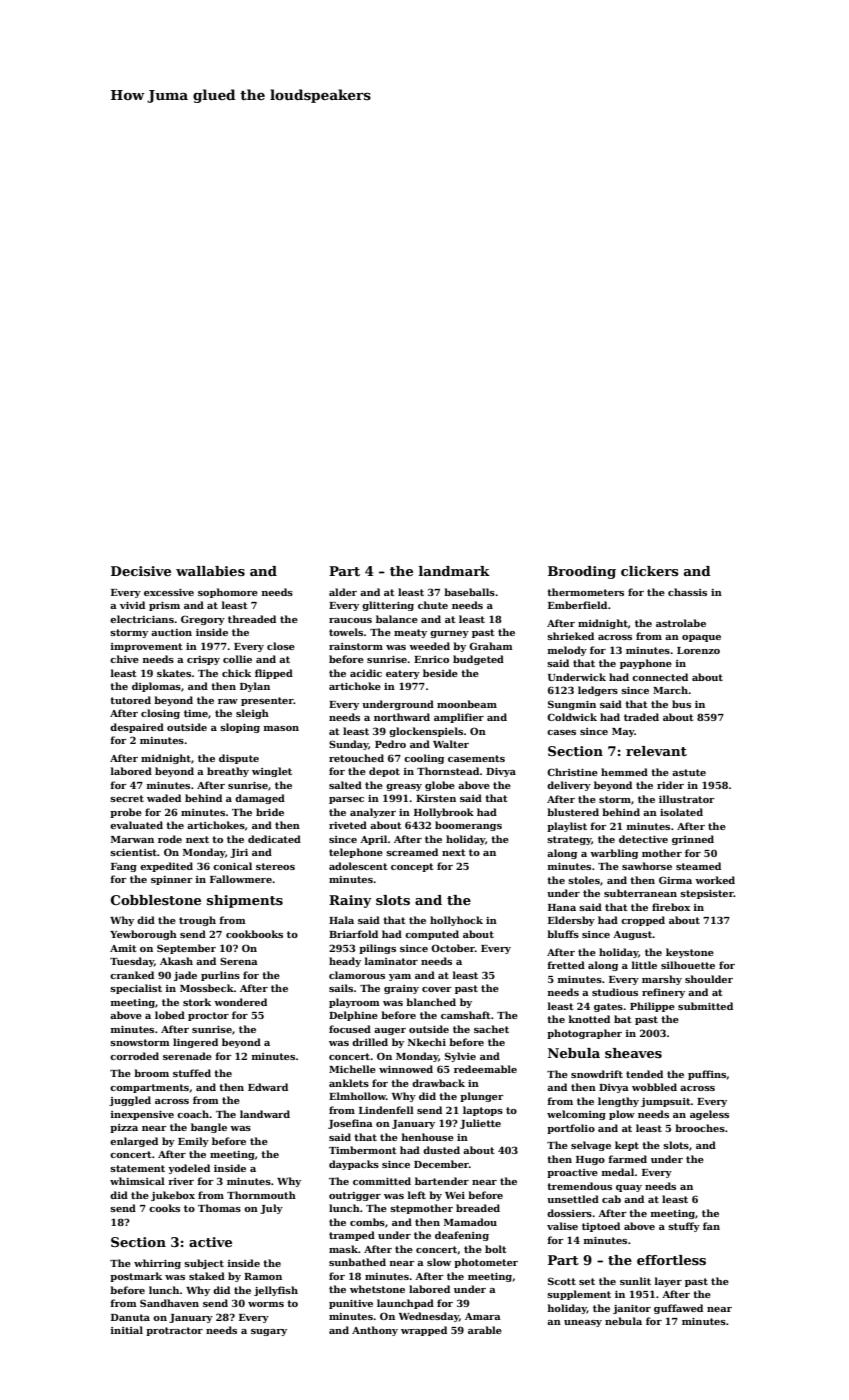 Image resolution: width=849 pixels, height=1400 pixels. Describe the element at coordinates (174, 1331) in the screenshot. I see `protractor` at that location.
